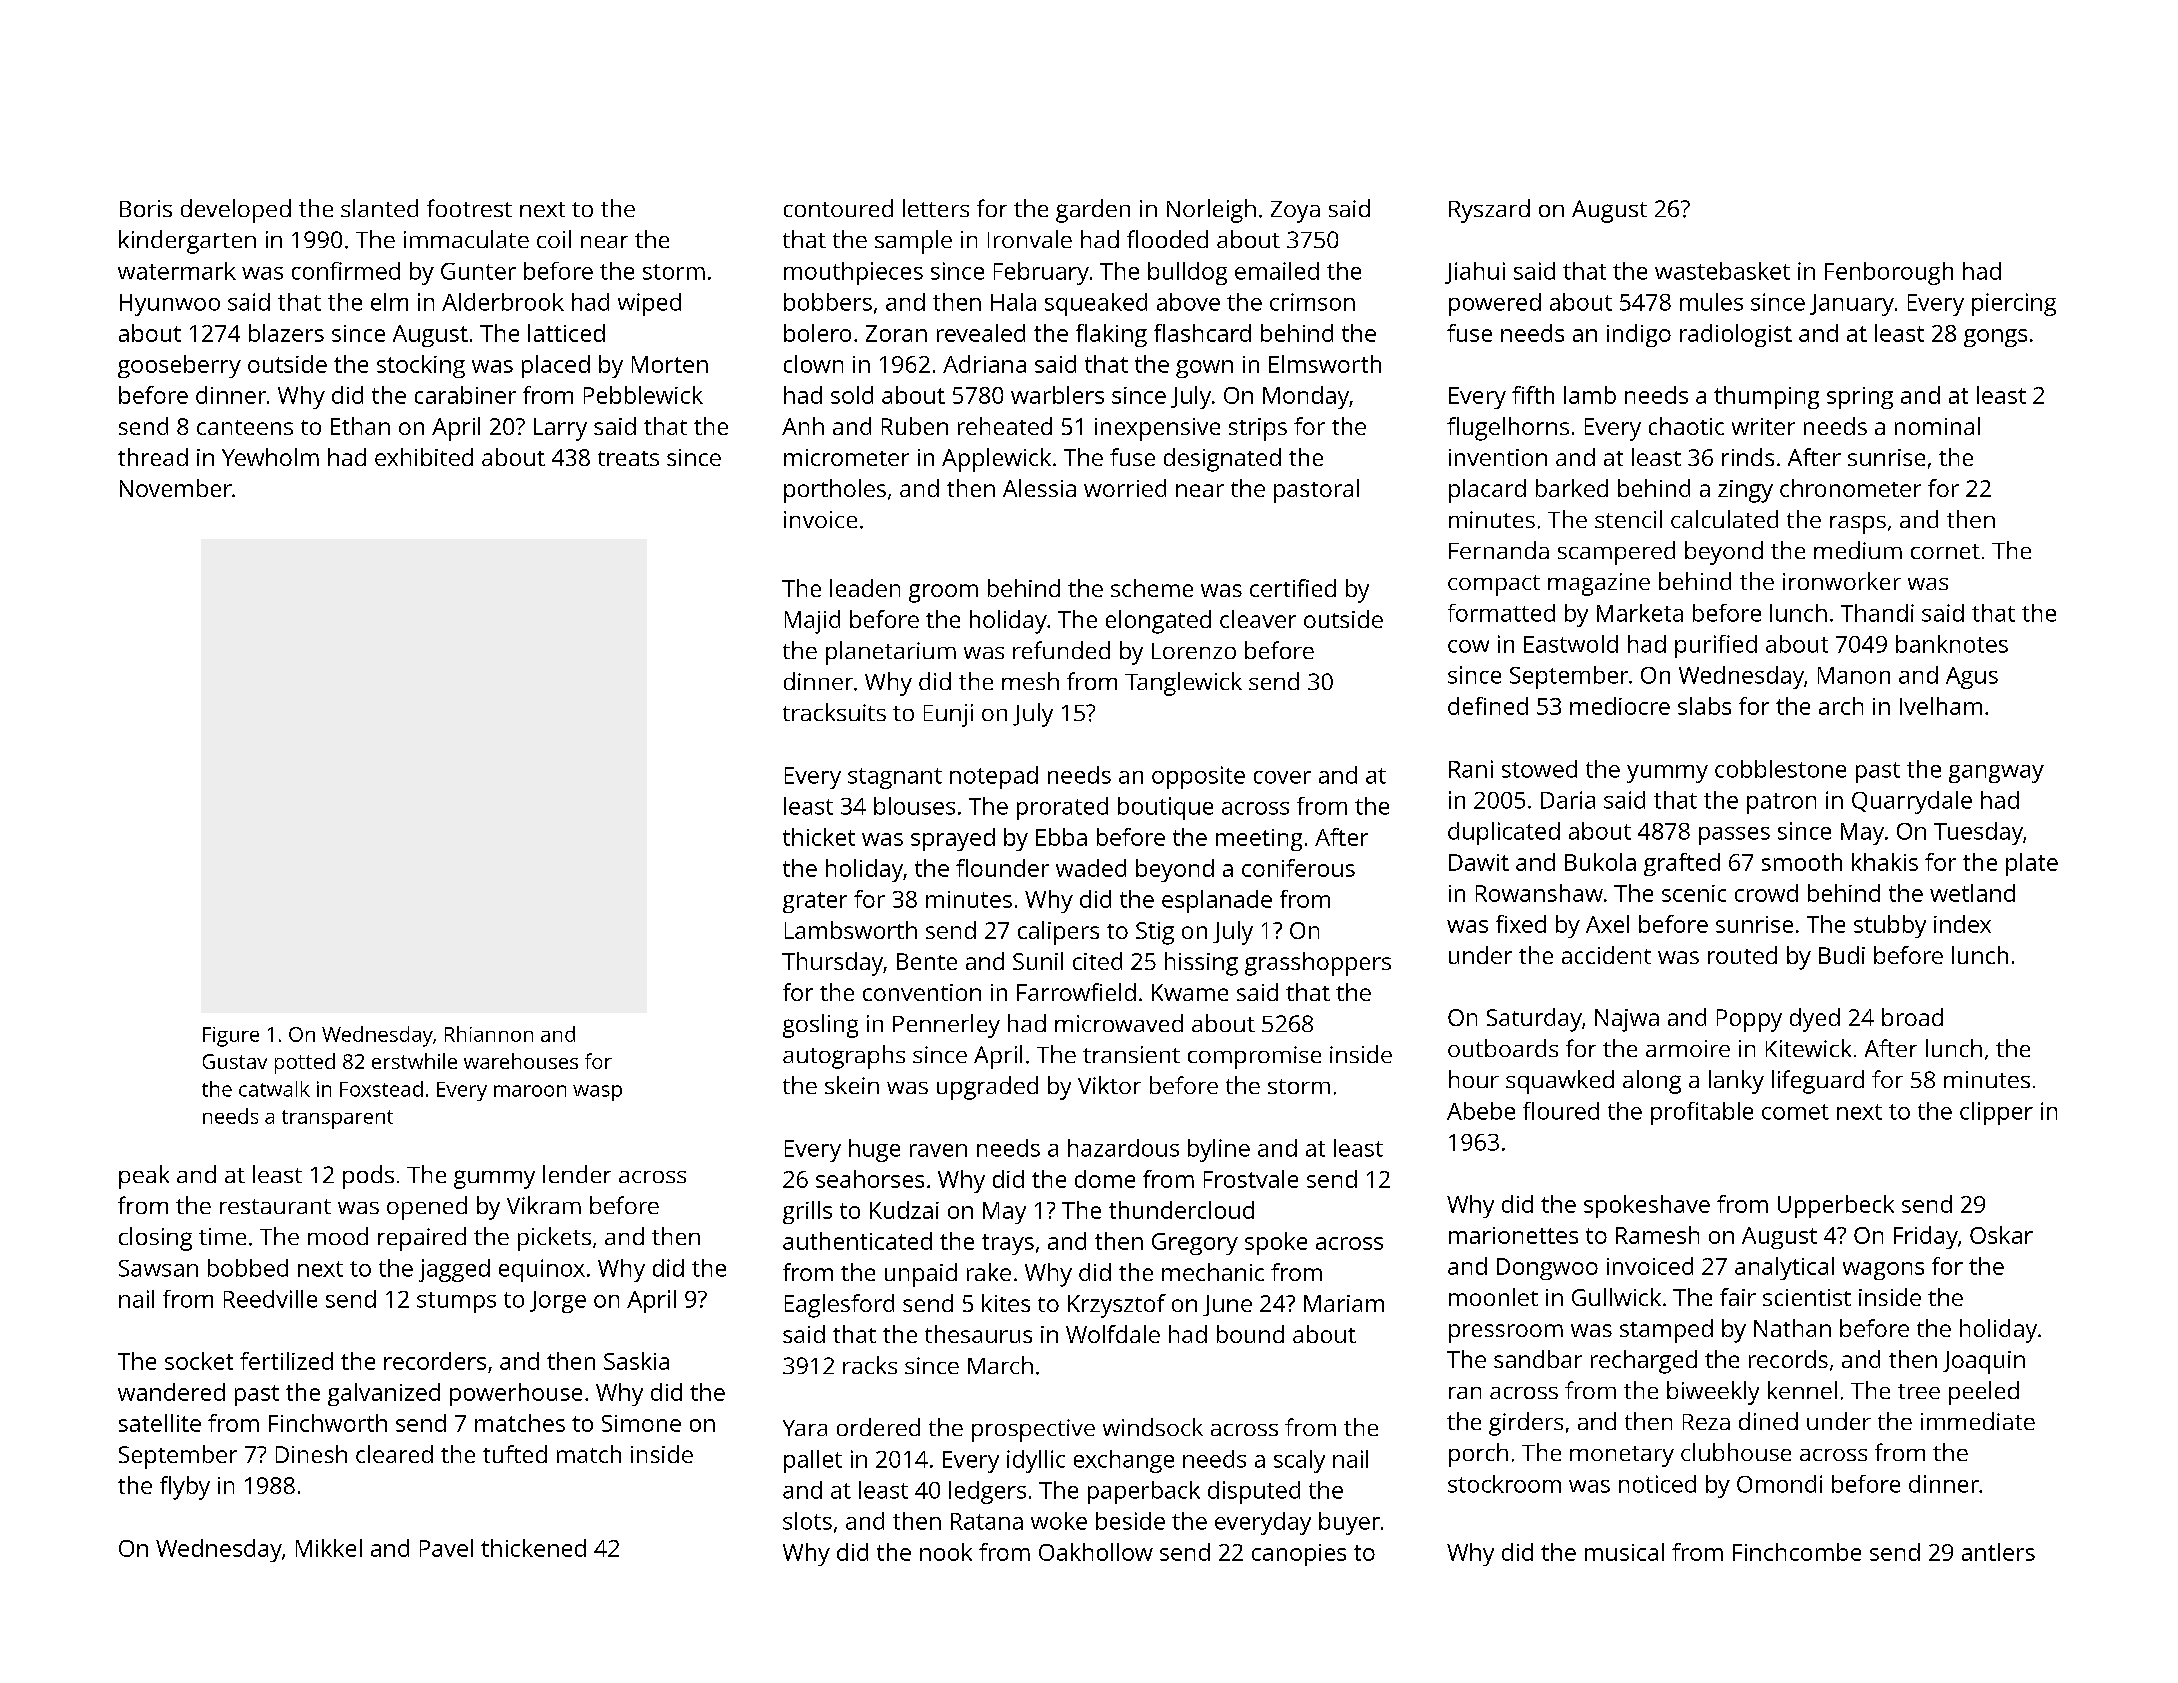 The height and width of the image is (1683, 2178). What do you see at coordinates (379, 208) in the image?
I see `slanted` at bounding box center [379, 208].
